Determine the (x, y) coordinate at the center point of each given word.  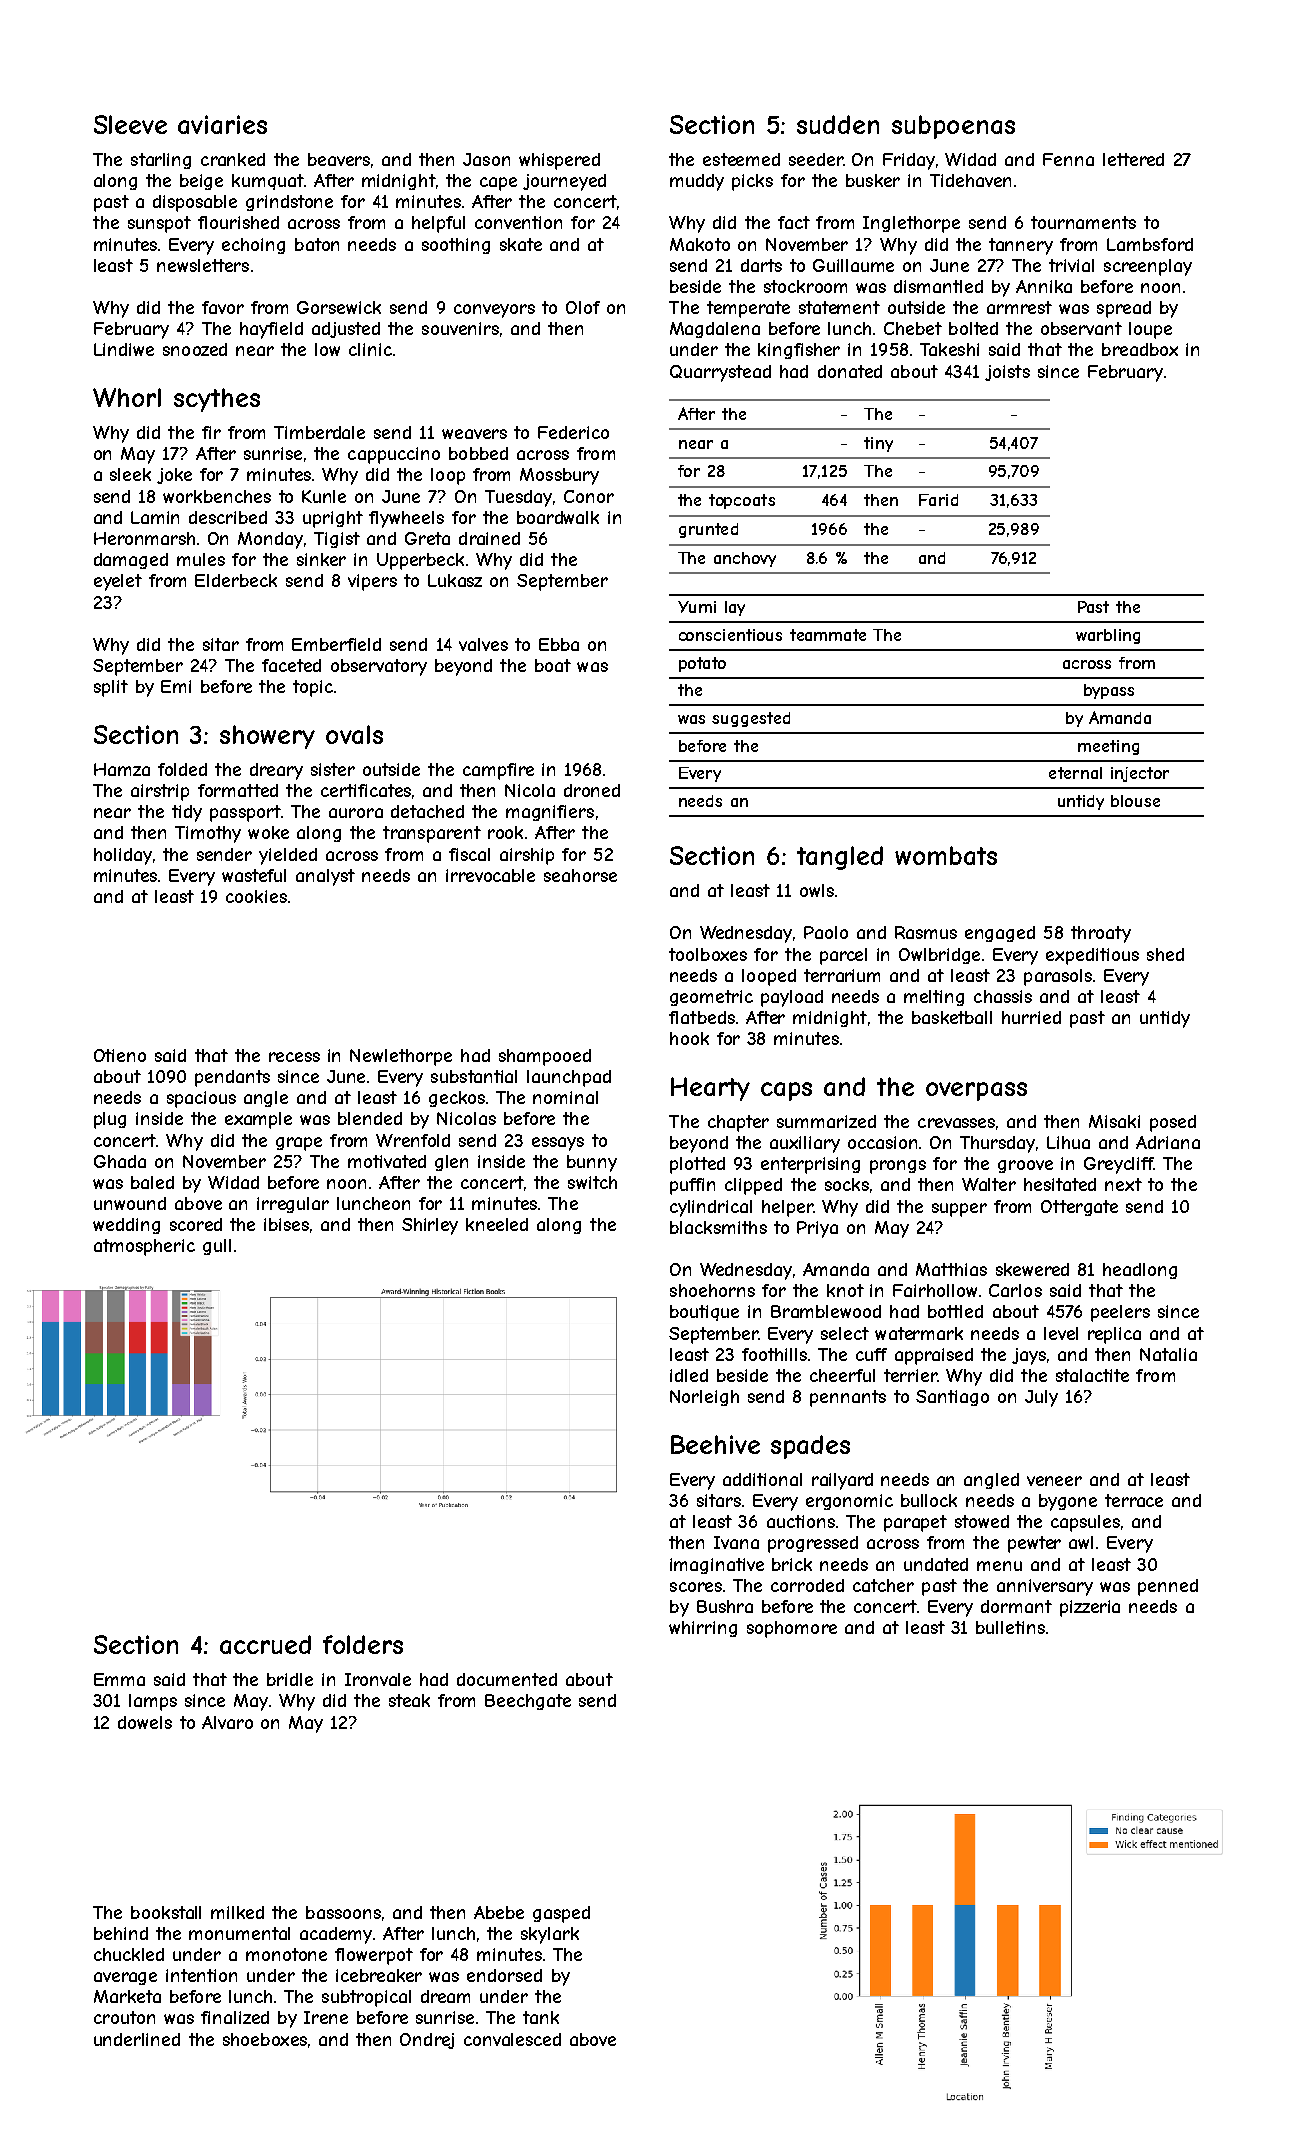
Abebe (499, 1912)
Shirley (430, 1226)
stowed (982, 1521)
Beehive (715, 1444)
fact (794, 222)
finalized (235, 2017)
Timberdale (319, 432)
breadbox (1140, 349)
